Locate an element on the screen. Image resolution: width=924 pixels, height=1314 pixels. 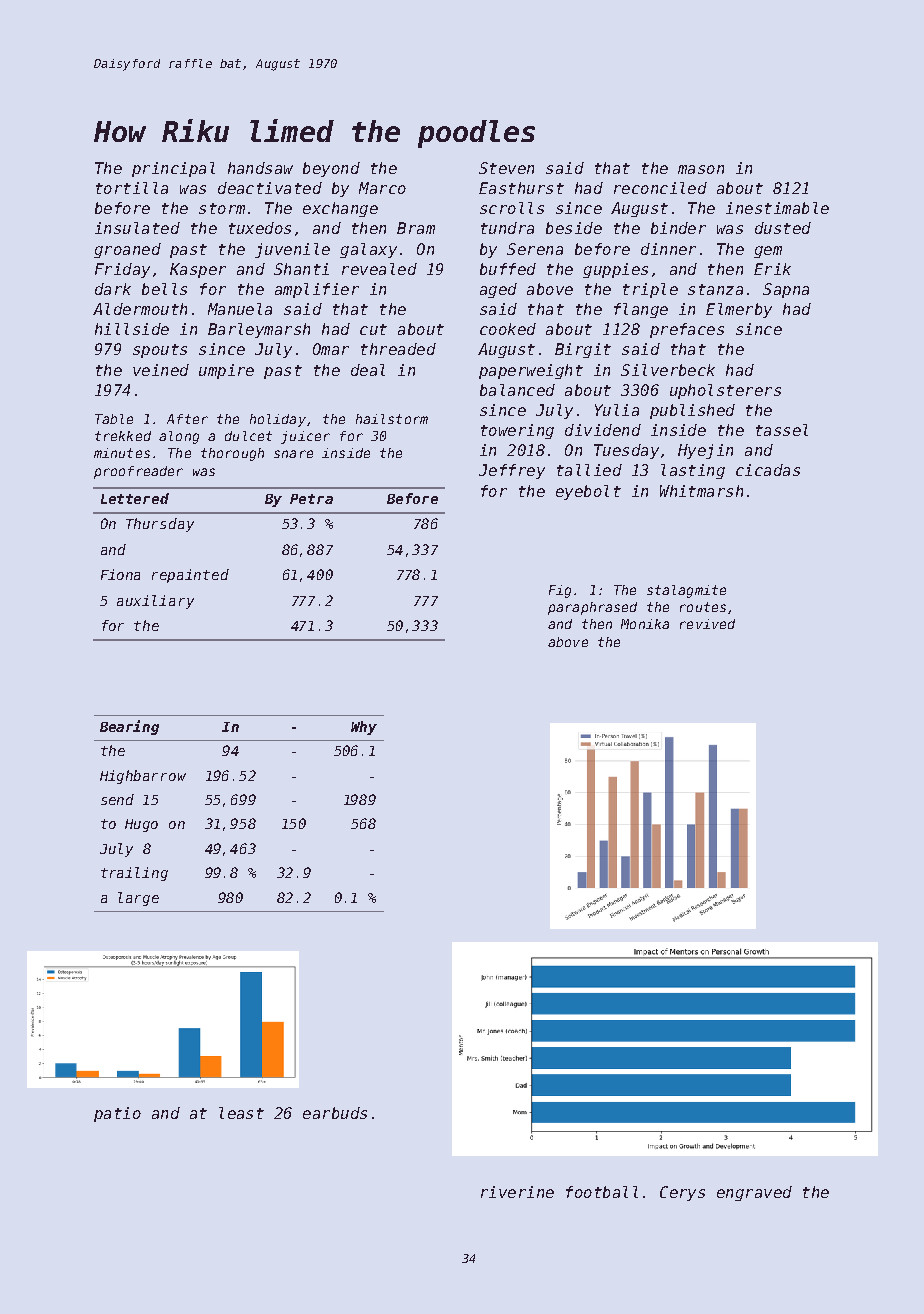
tundra is located at coordinates (507, 228).
